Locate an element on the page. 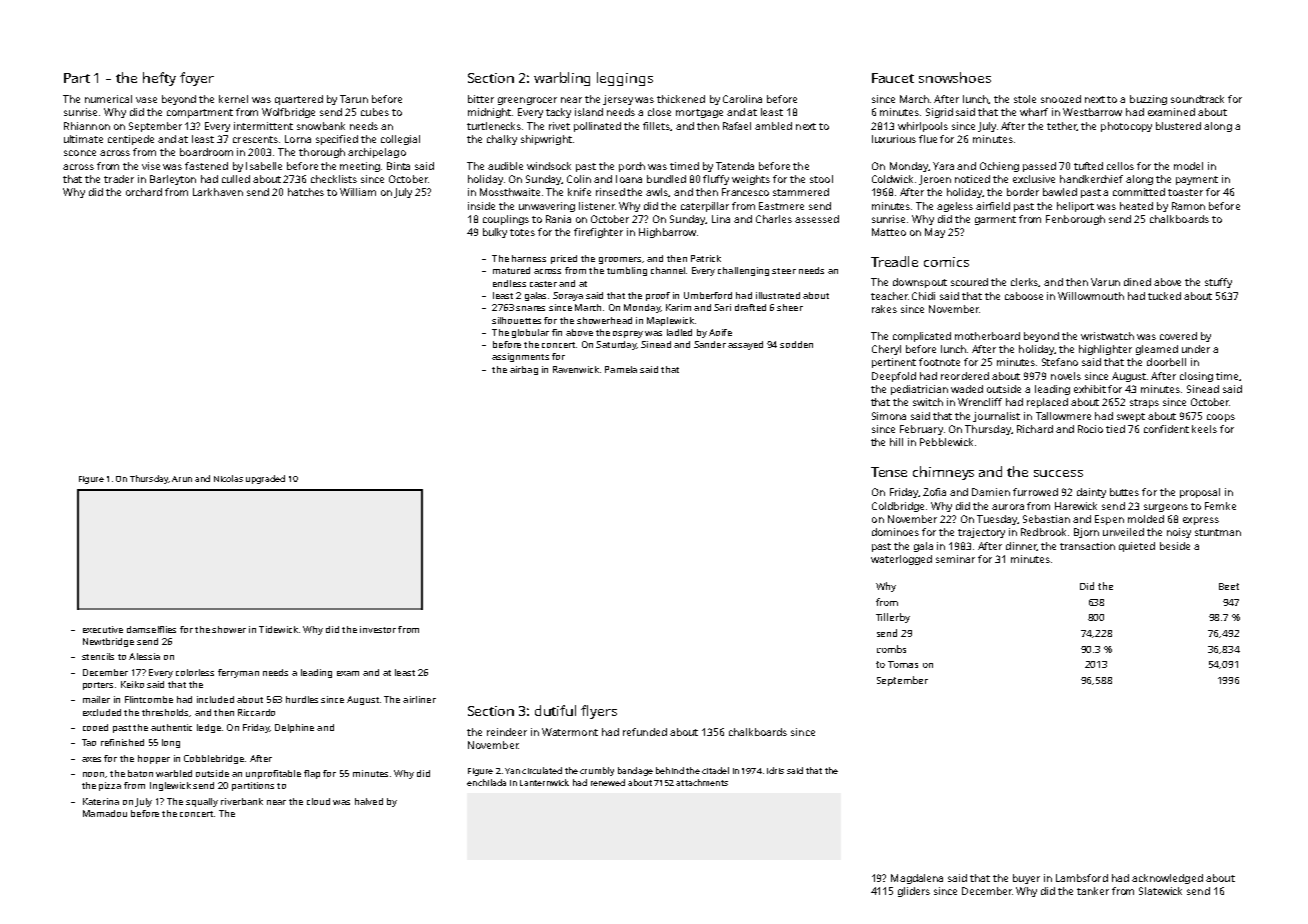 This page has width=1308, height=924. specified is located at coordinates (337, 140).
